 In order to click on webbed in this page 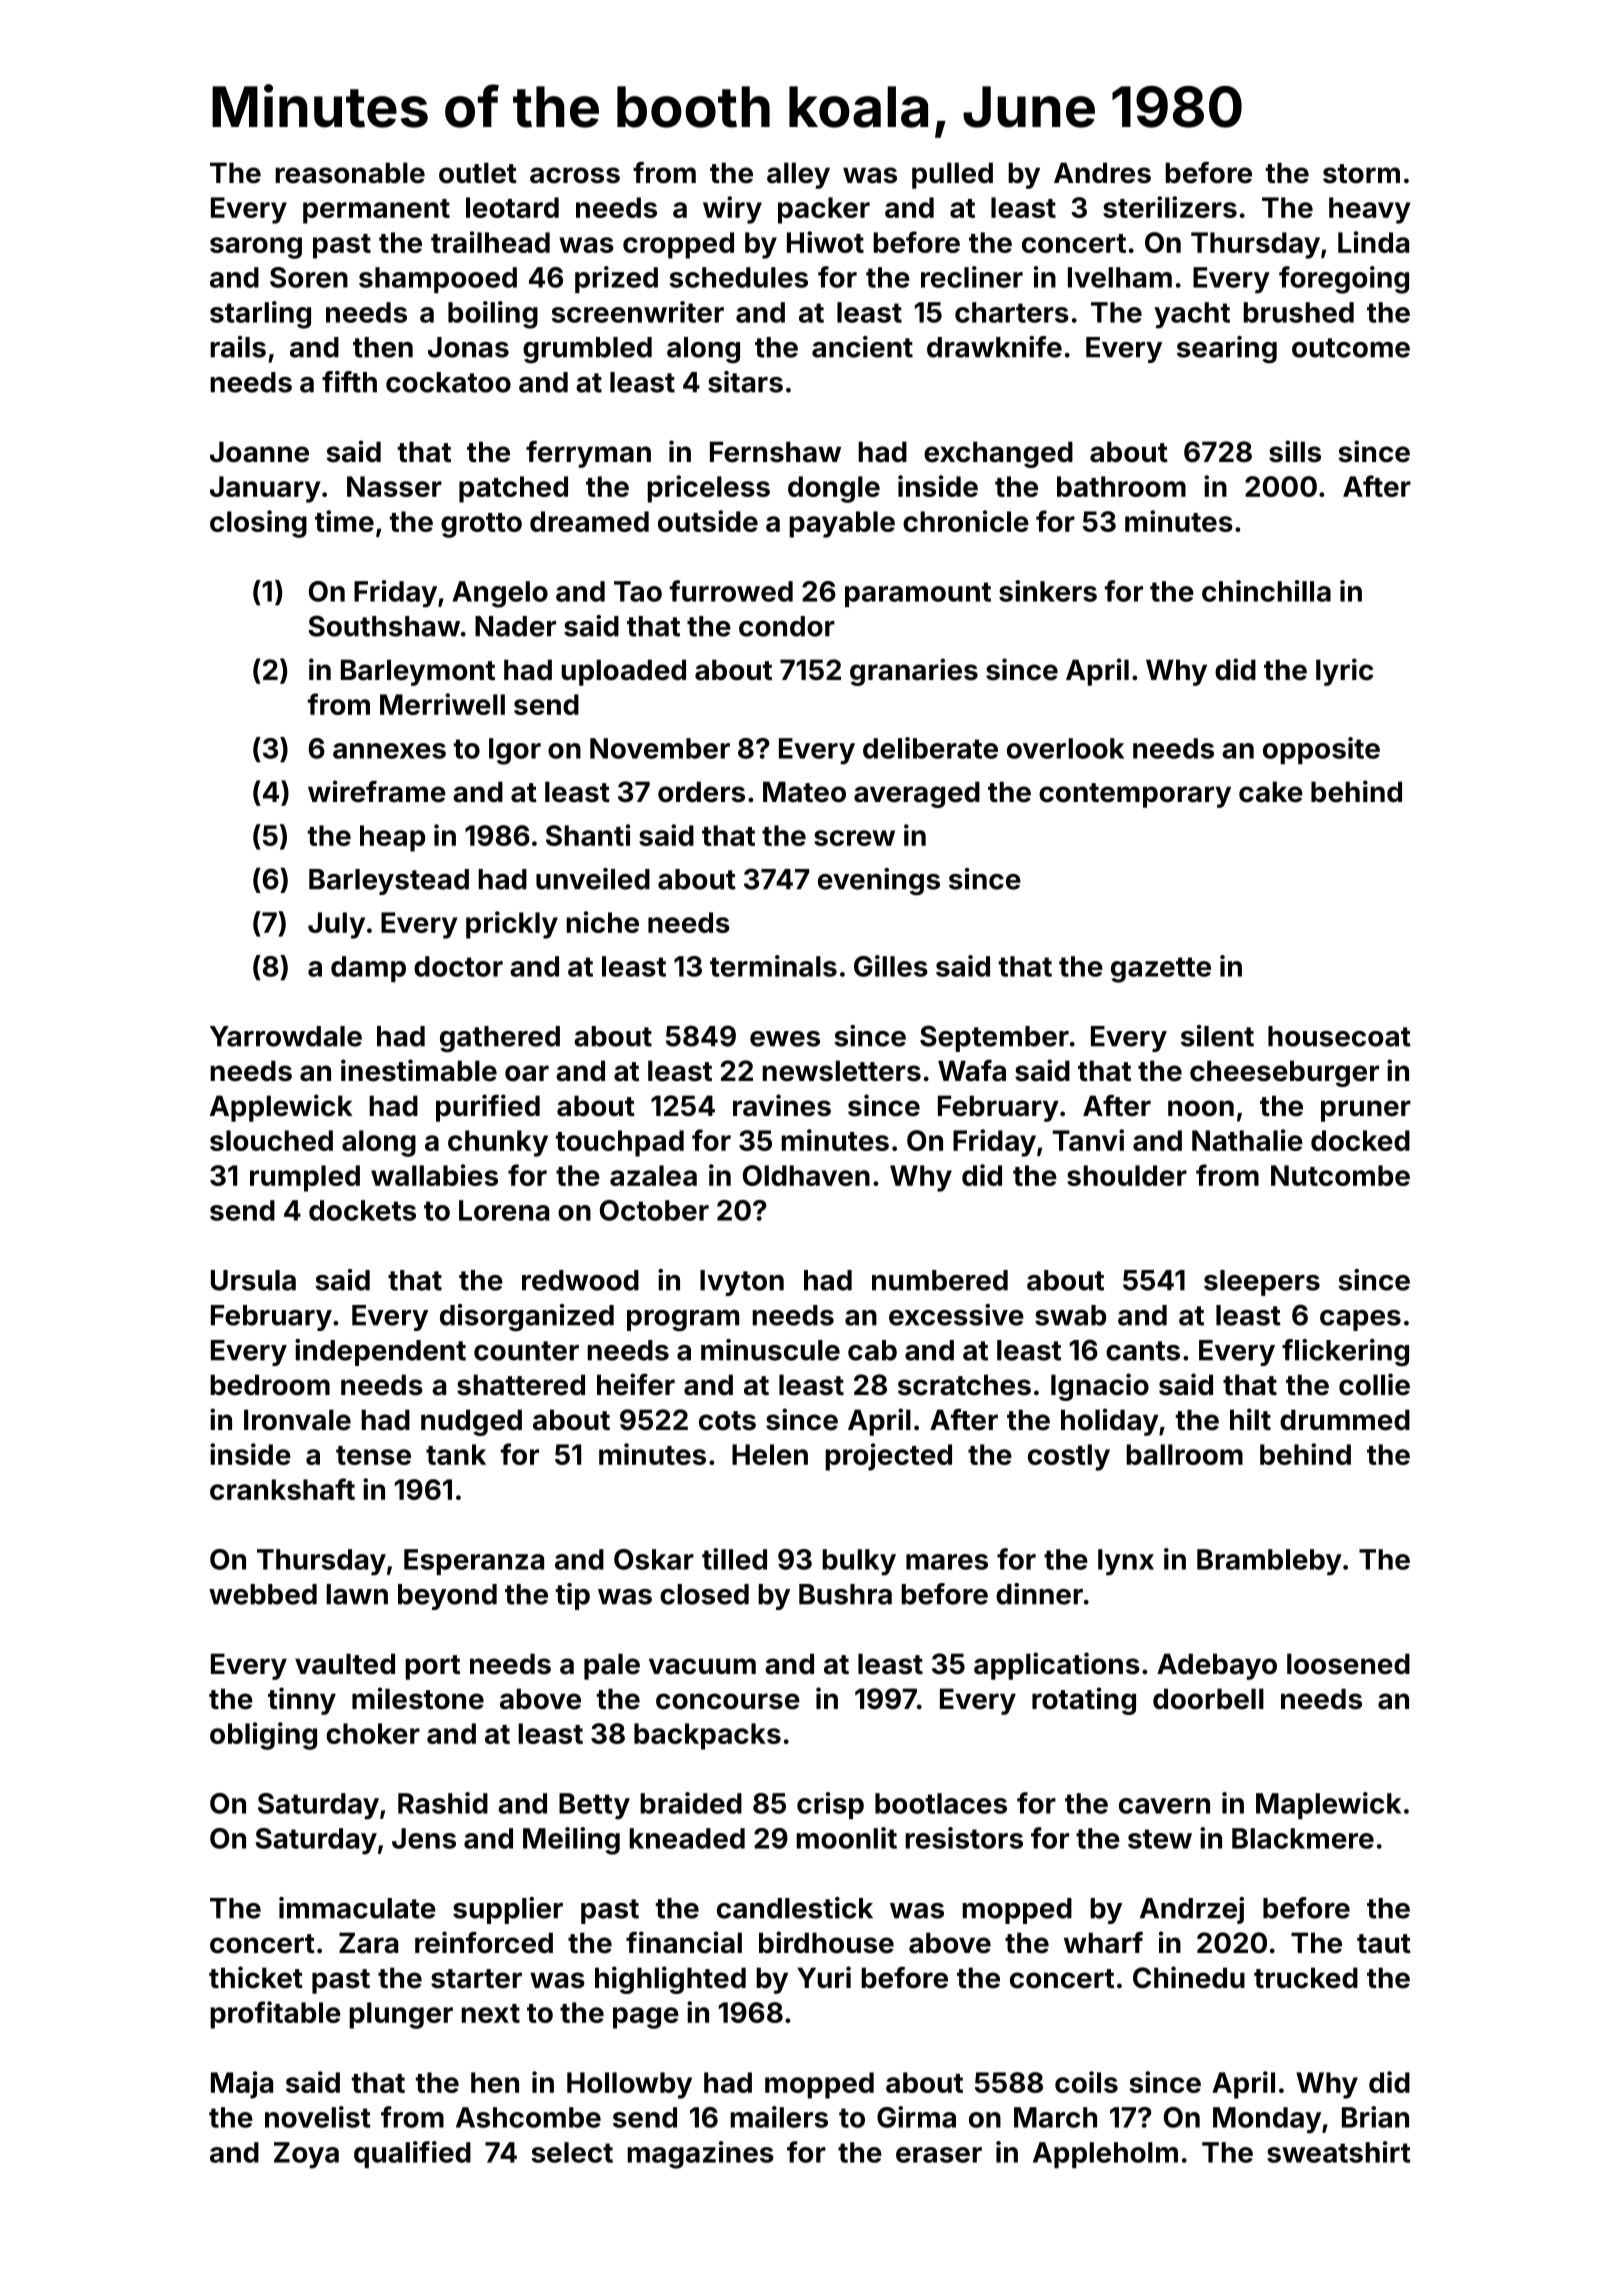, I will do `click(263, 1594)`.
